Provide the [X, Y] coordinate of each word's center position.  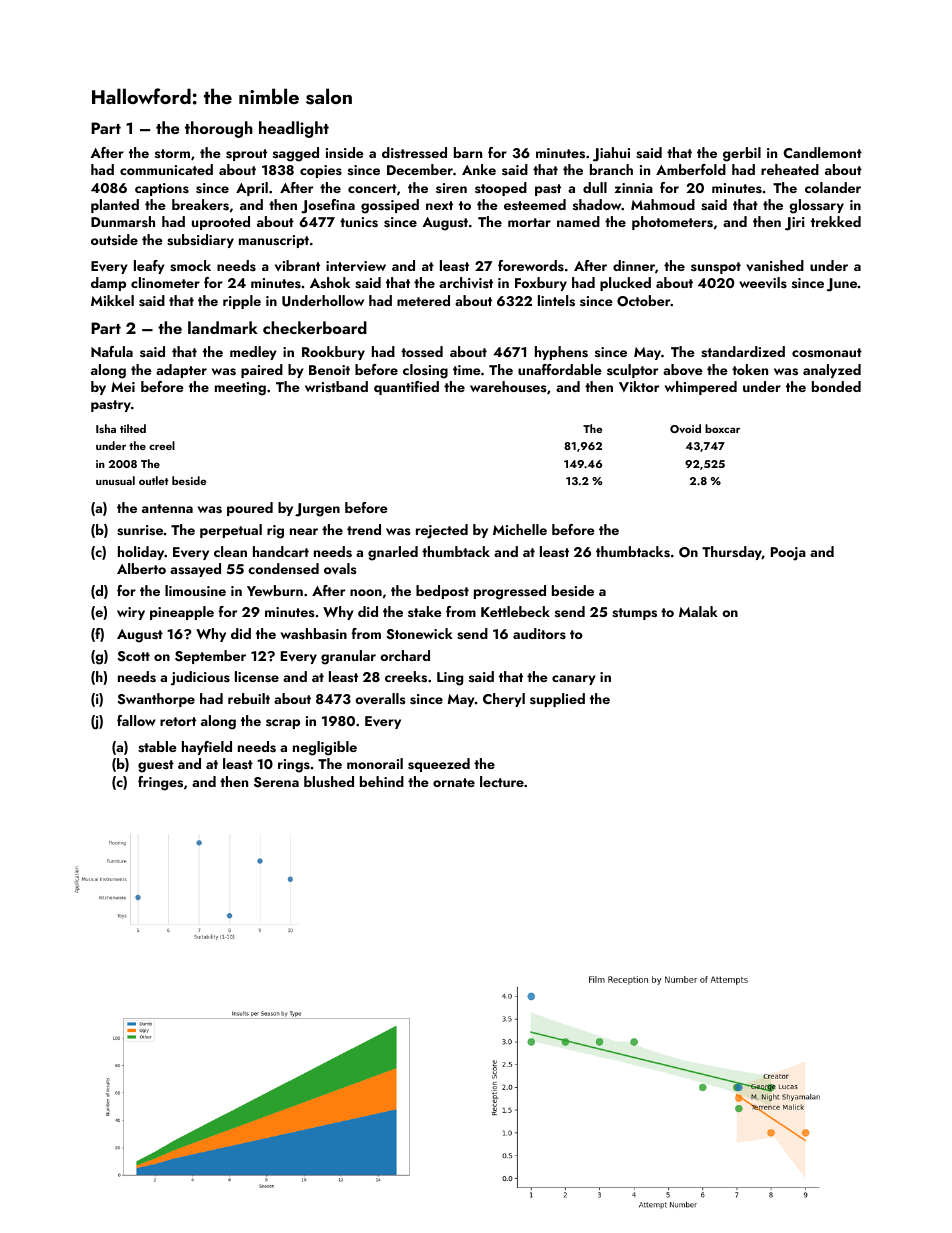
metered [423, 300]
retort [178, 721]
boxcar [722, 428]
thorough [219, 129]
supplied [557, 700]
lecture [502, 781]
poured [250, 509]
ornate [454, 782]
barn [468, 152]
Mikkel [112, 300]
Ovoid [685, 428]
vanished [775, 265]
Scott [134, 656]
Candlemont [822, 152]
